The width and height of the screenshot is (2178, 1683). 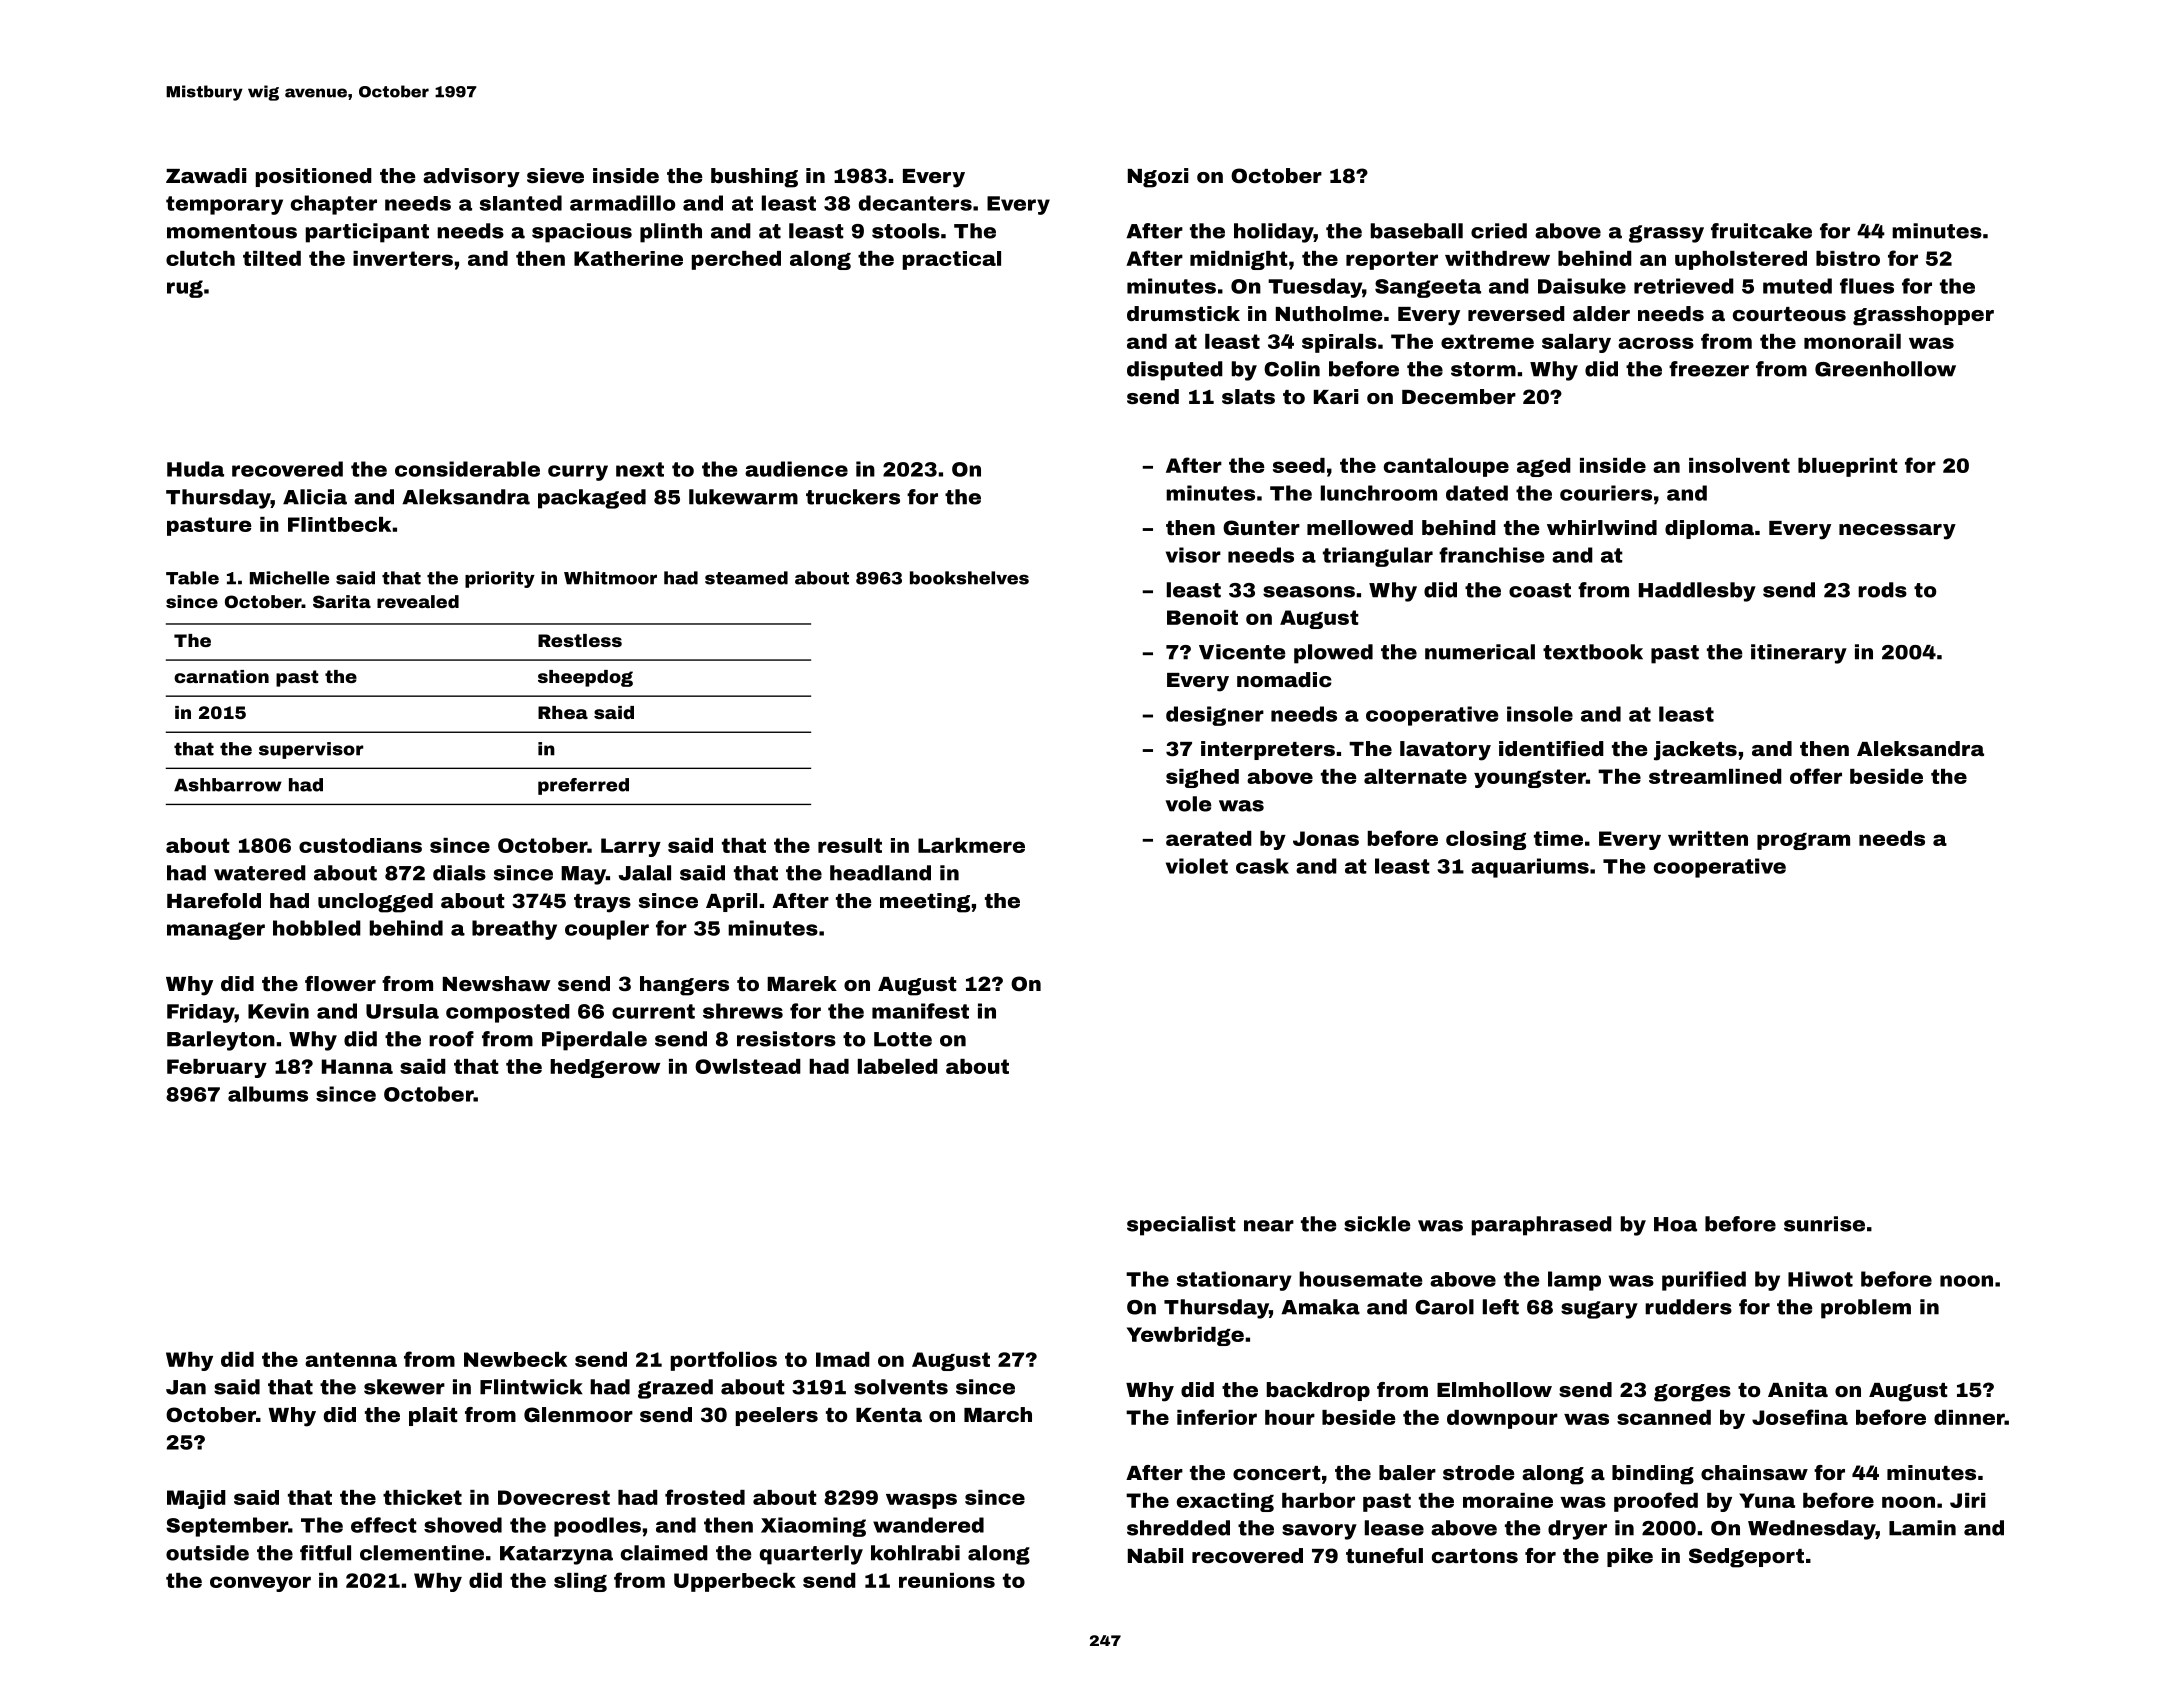 What do you see at coordinates (1558, 838) in the screenshot?
I see `time` at bounding box center [1558, 838].
